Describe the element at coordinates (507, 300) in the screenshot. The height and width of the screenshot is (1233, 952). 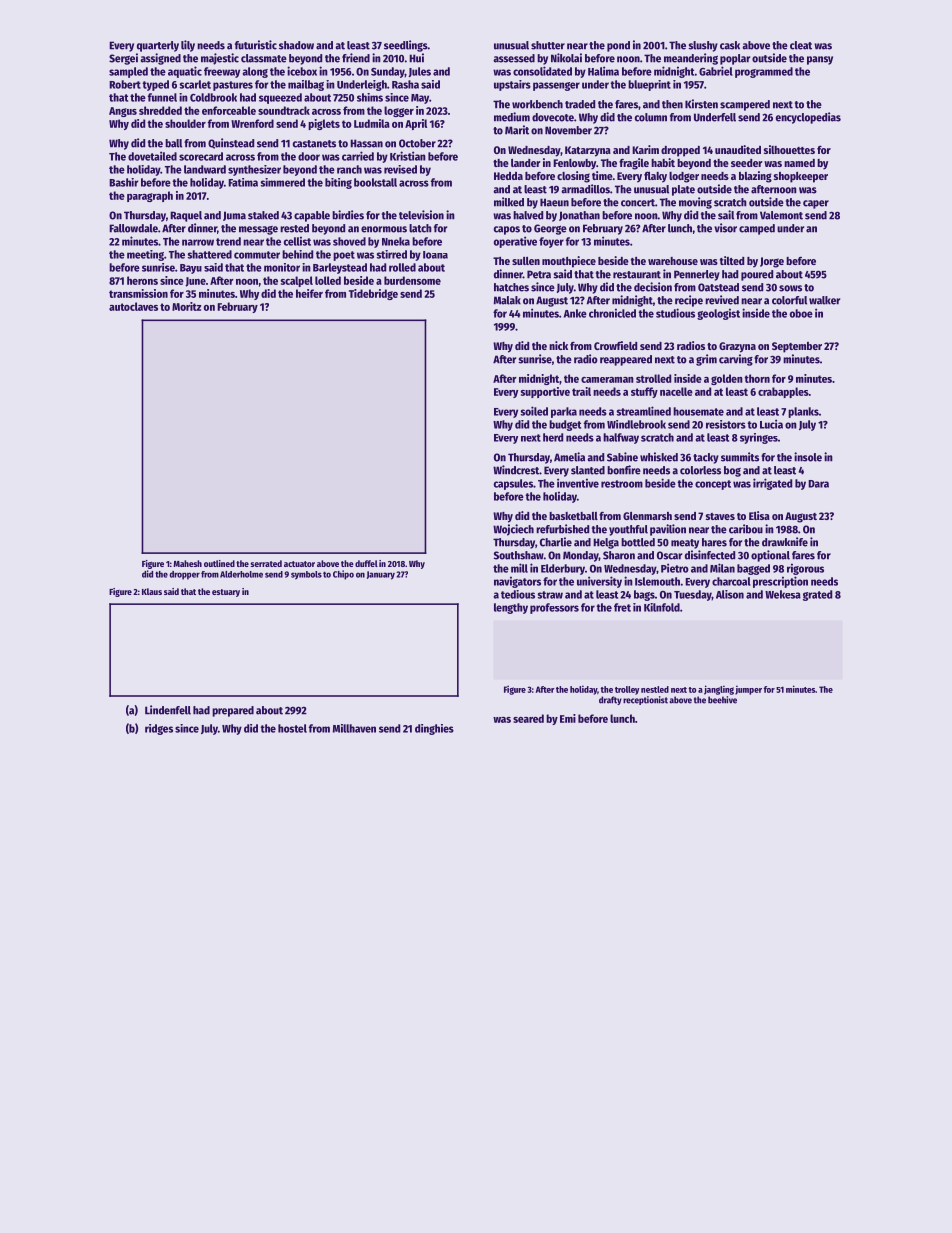
I see `Malak` at that location.
